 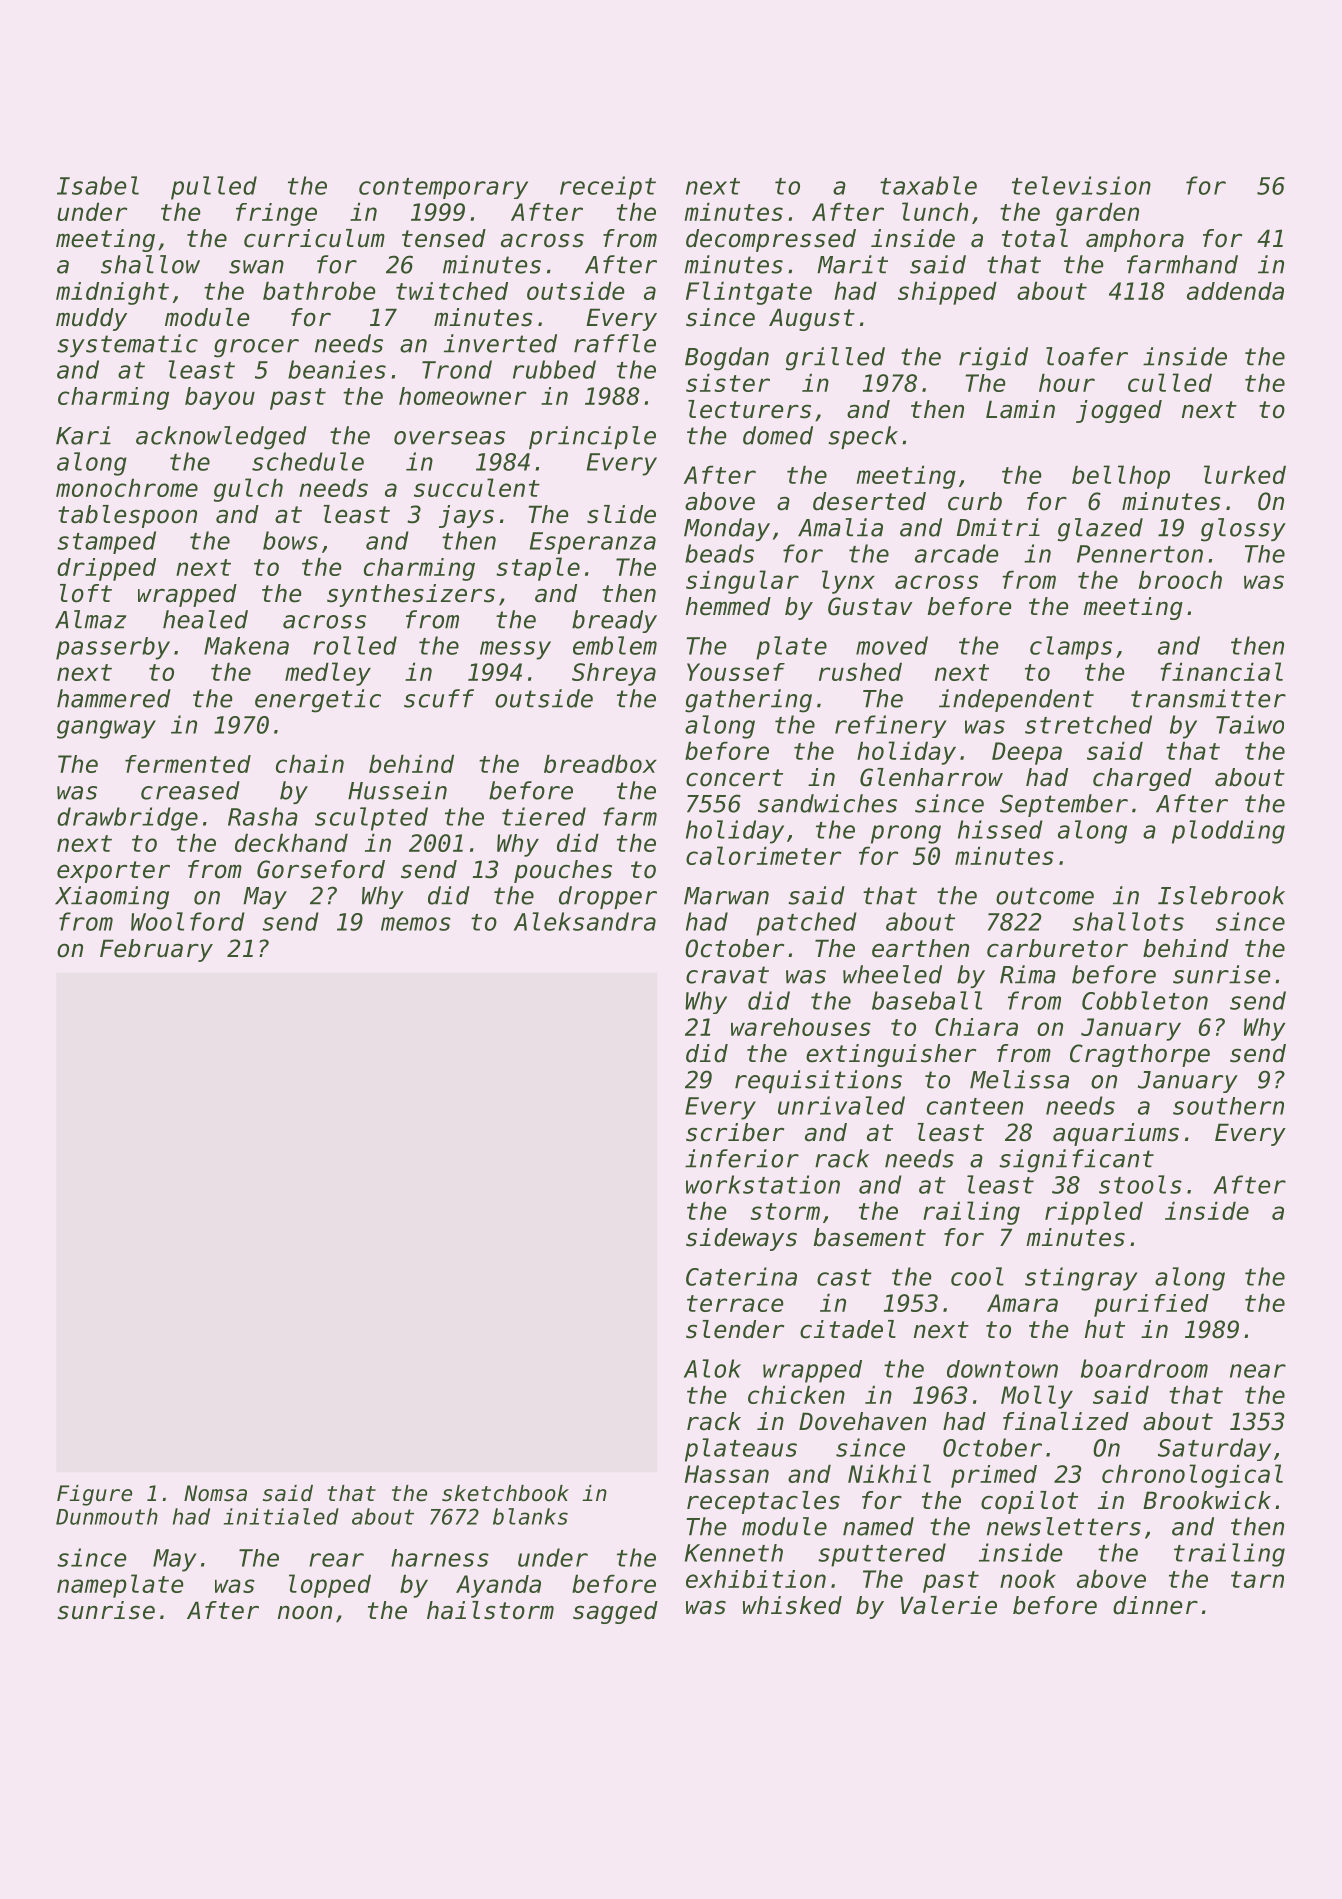 What do you see at coordinates (443, 188) in the document?
I see `contemporary` at bounding box center [443, 188].
